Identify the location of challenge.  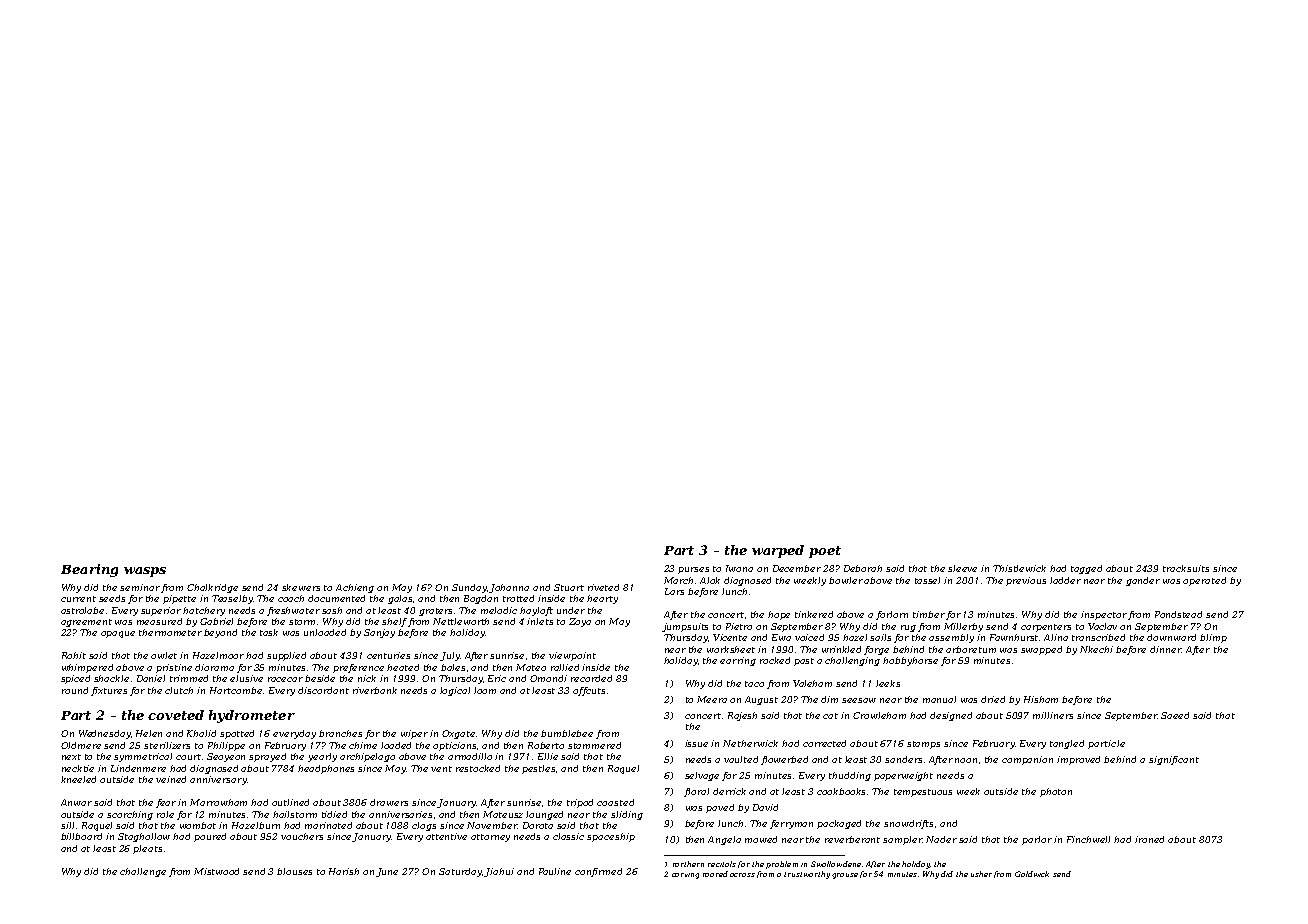
(143, 872).
